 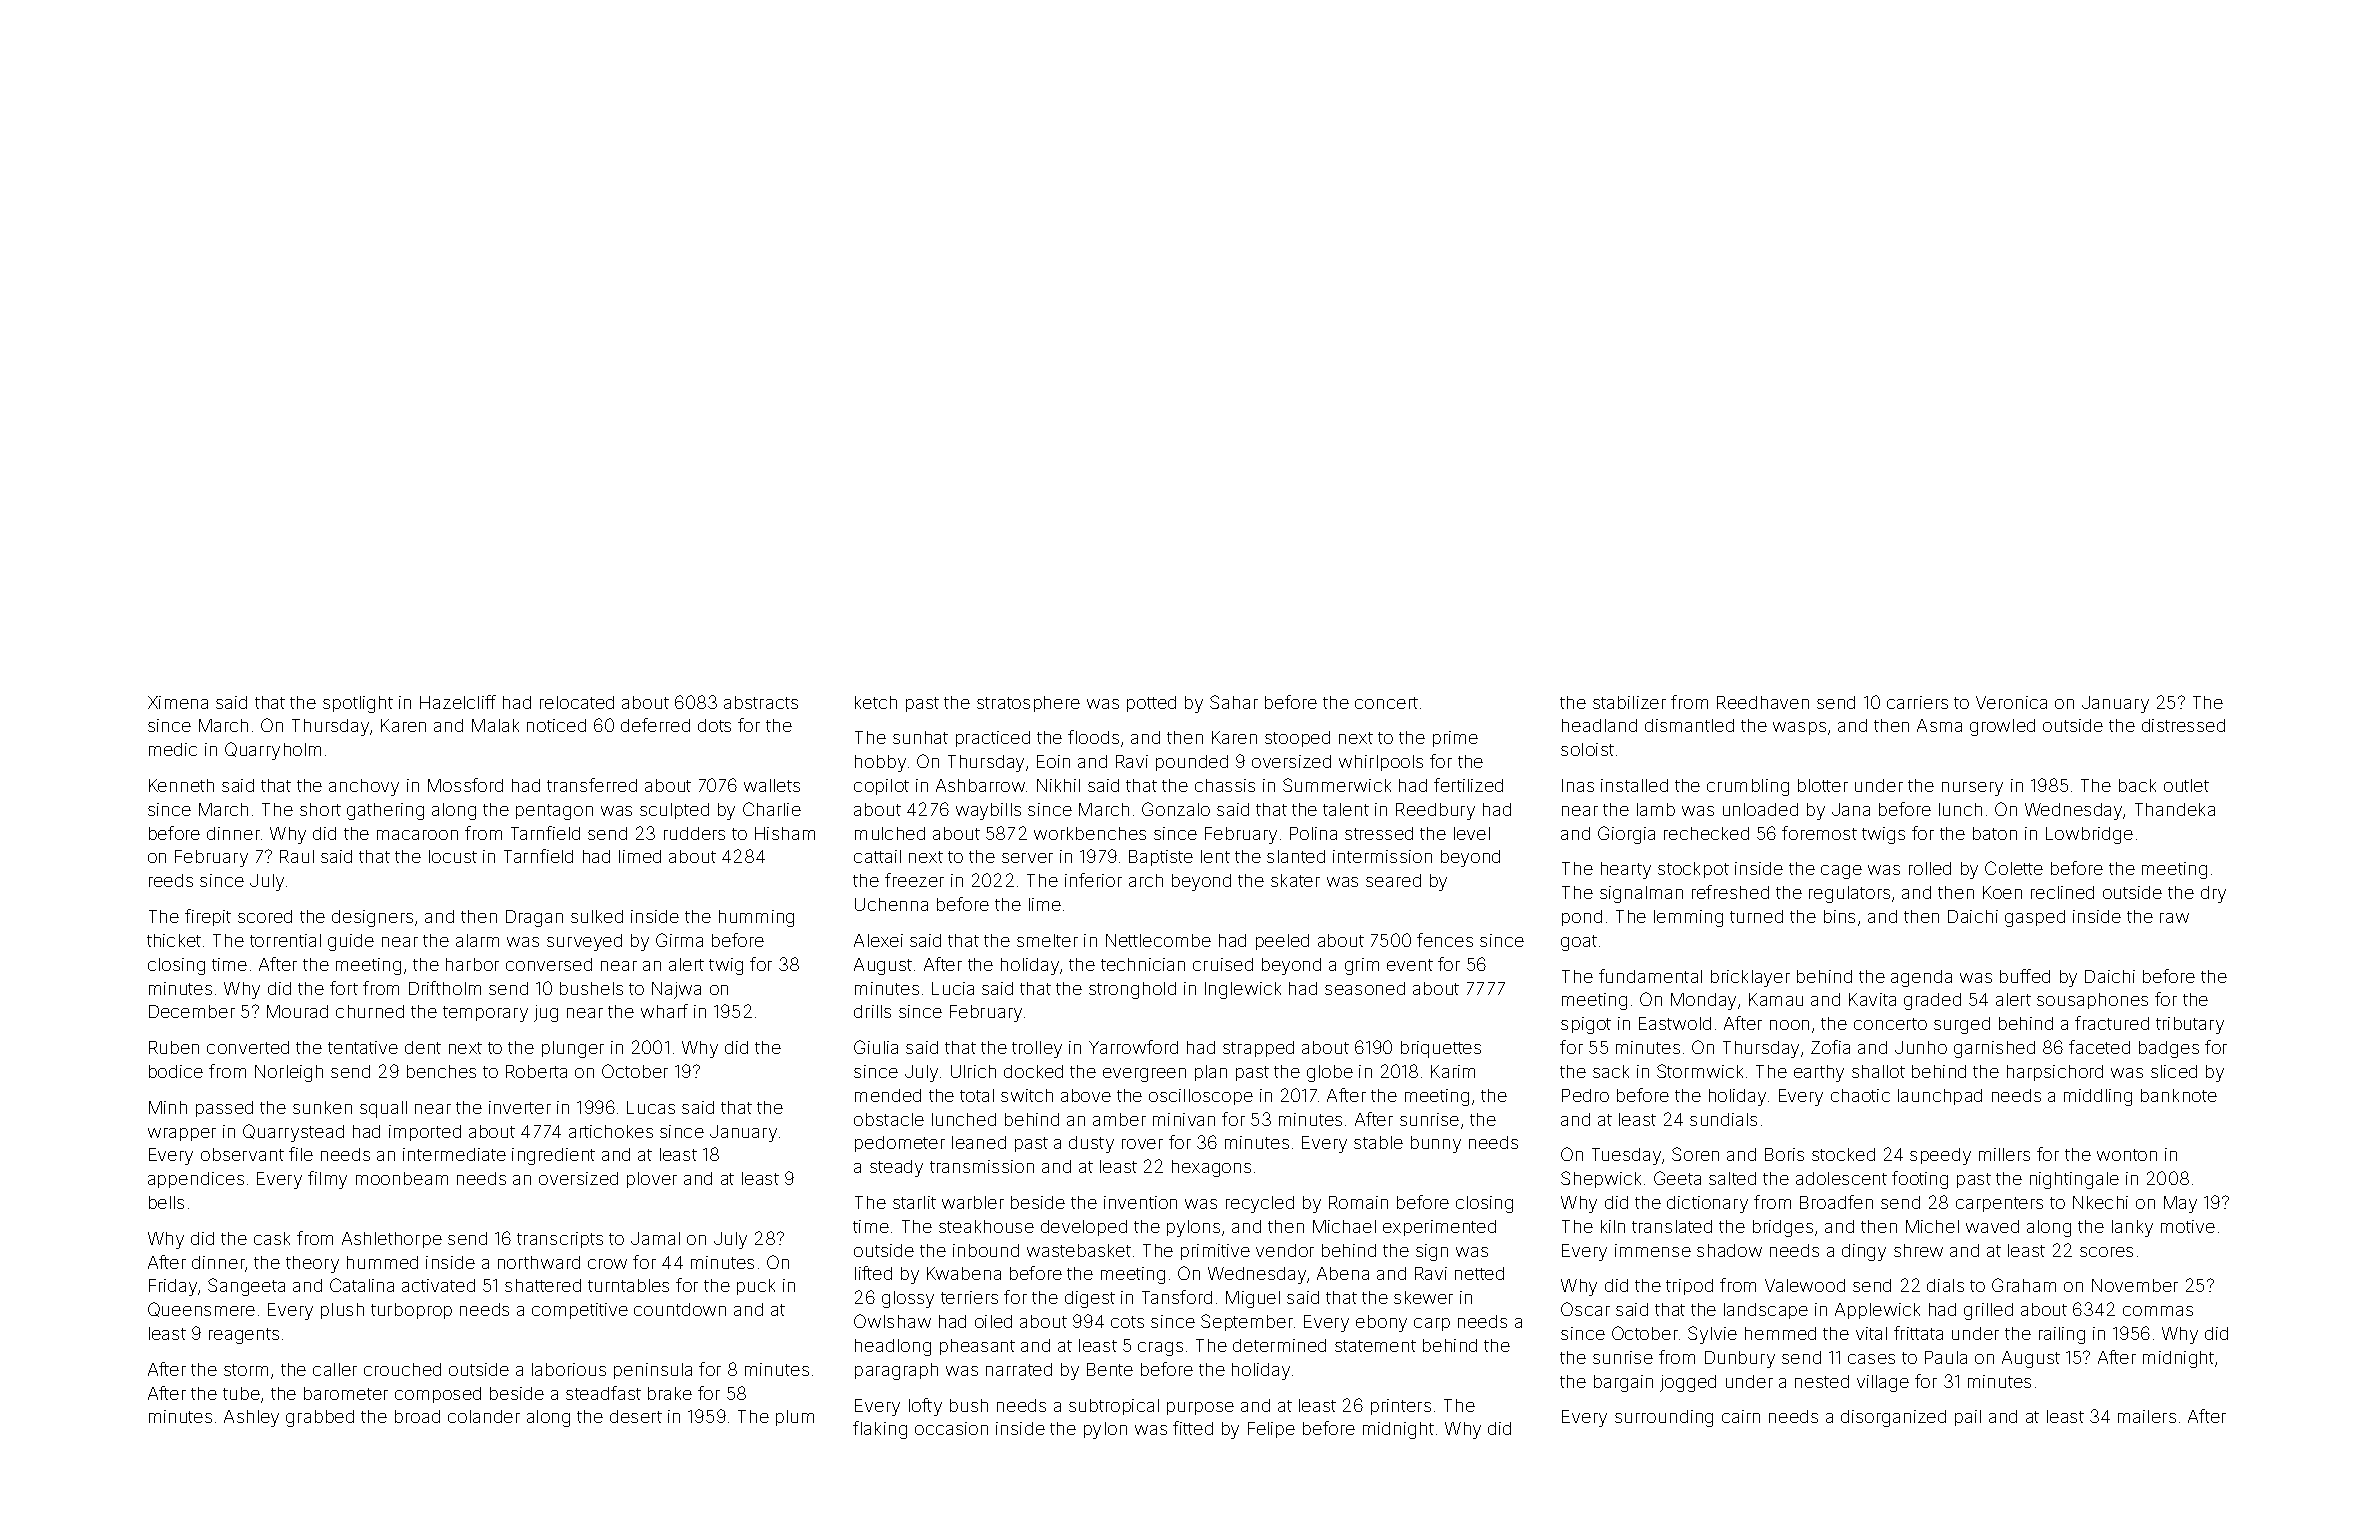 I want to click on sousaphones, so click(x=2092, y=1001).
